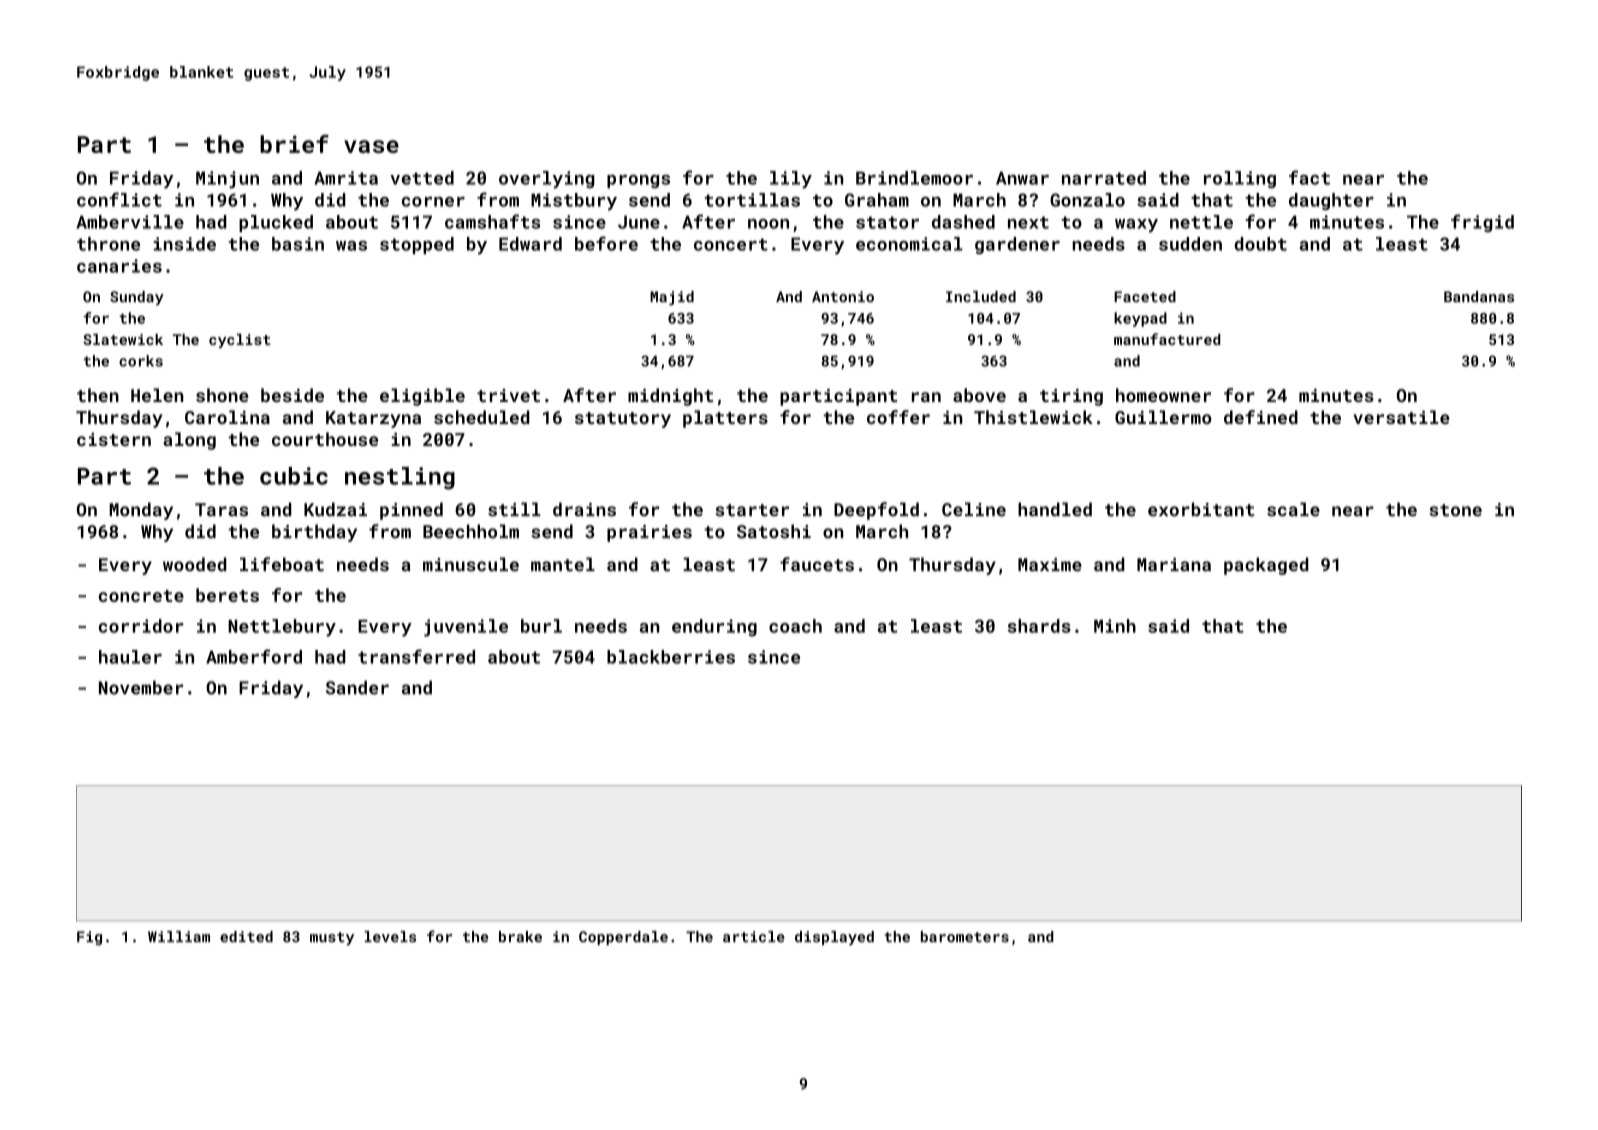  What do you see at coordinates (123, 339) in the screenshot?
I see `Slatewick` at bounding box center [123, 339].
